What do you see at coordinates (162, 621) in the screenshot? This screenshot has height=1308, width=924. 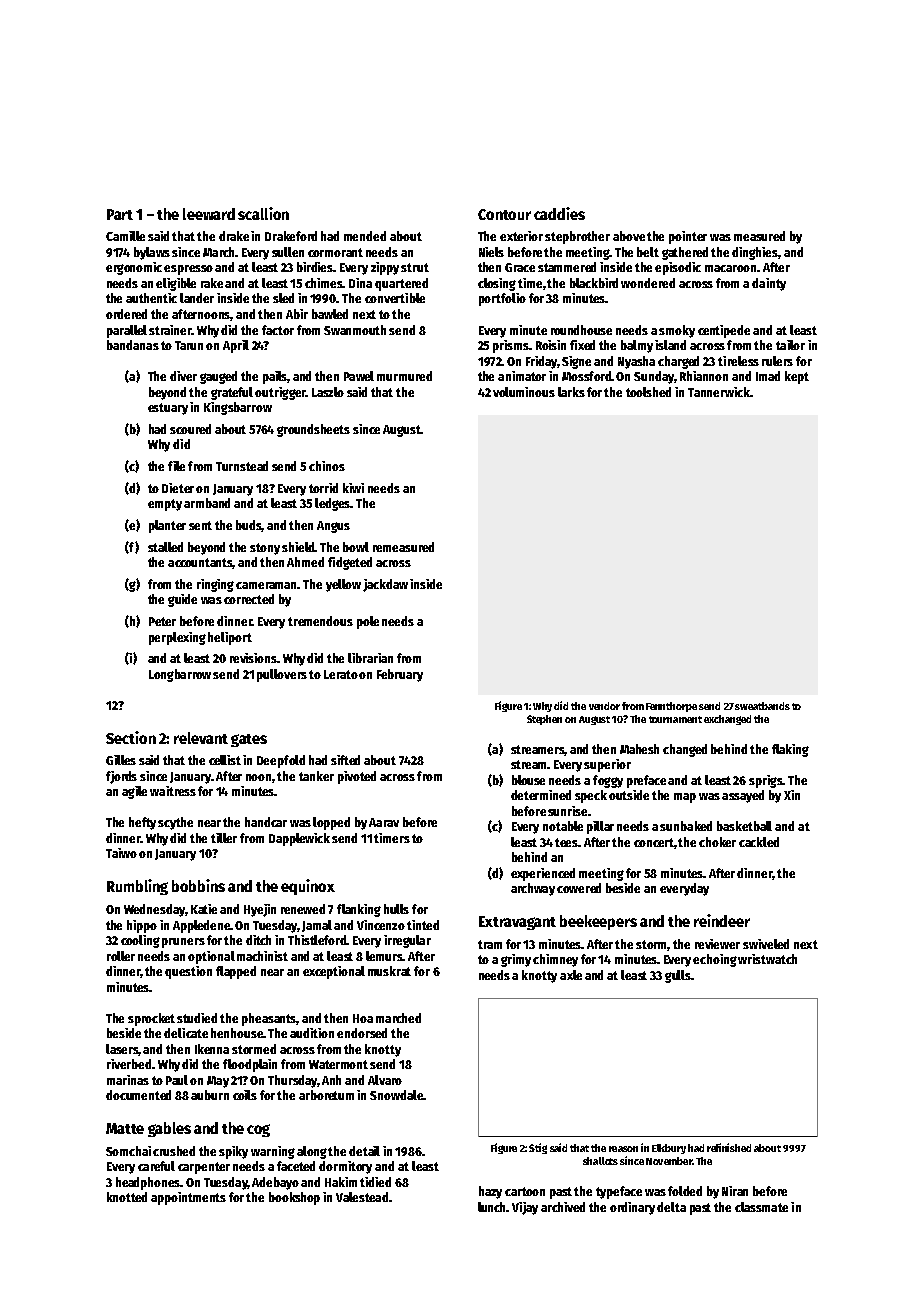 I see `Peter` at bounding box center [162, 621].
